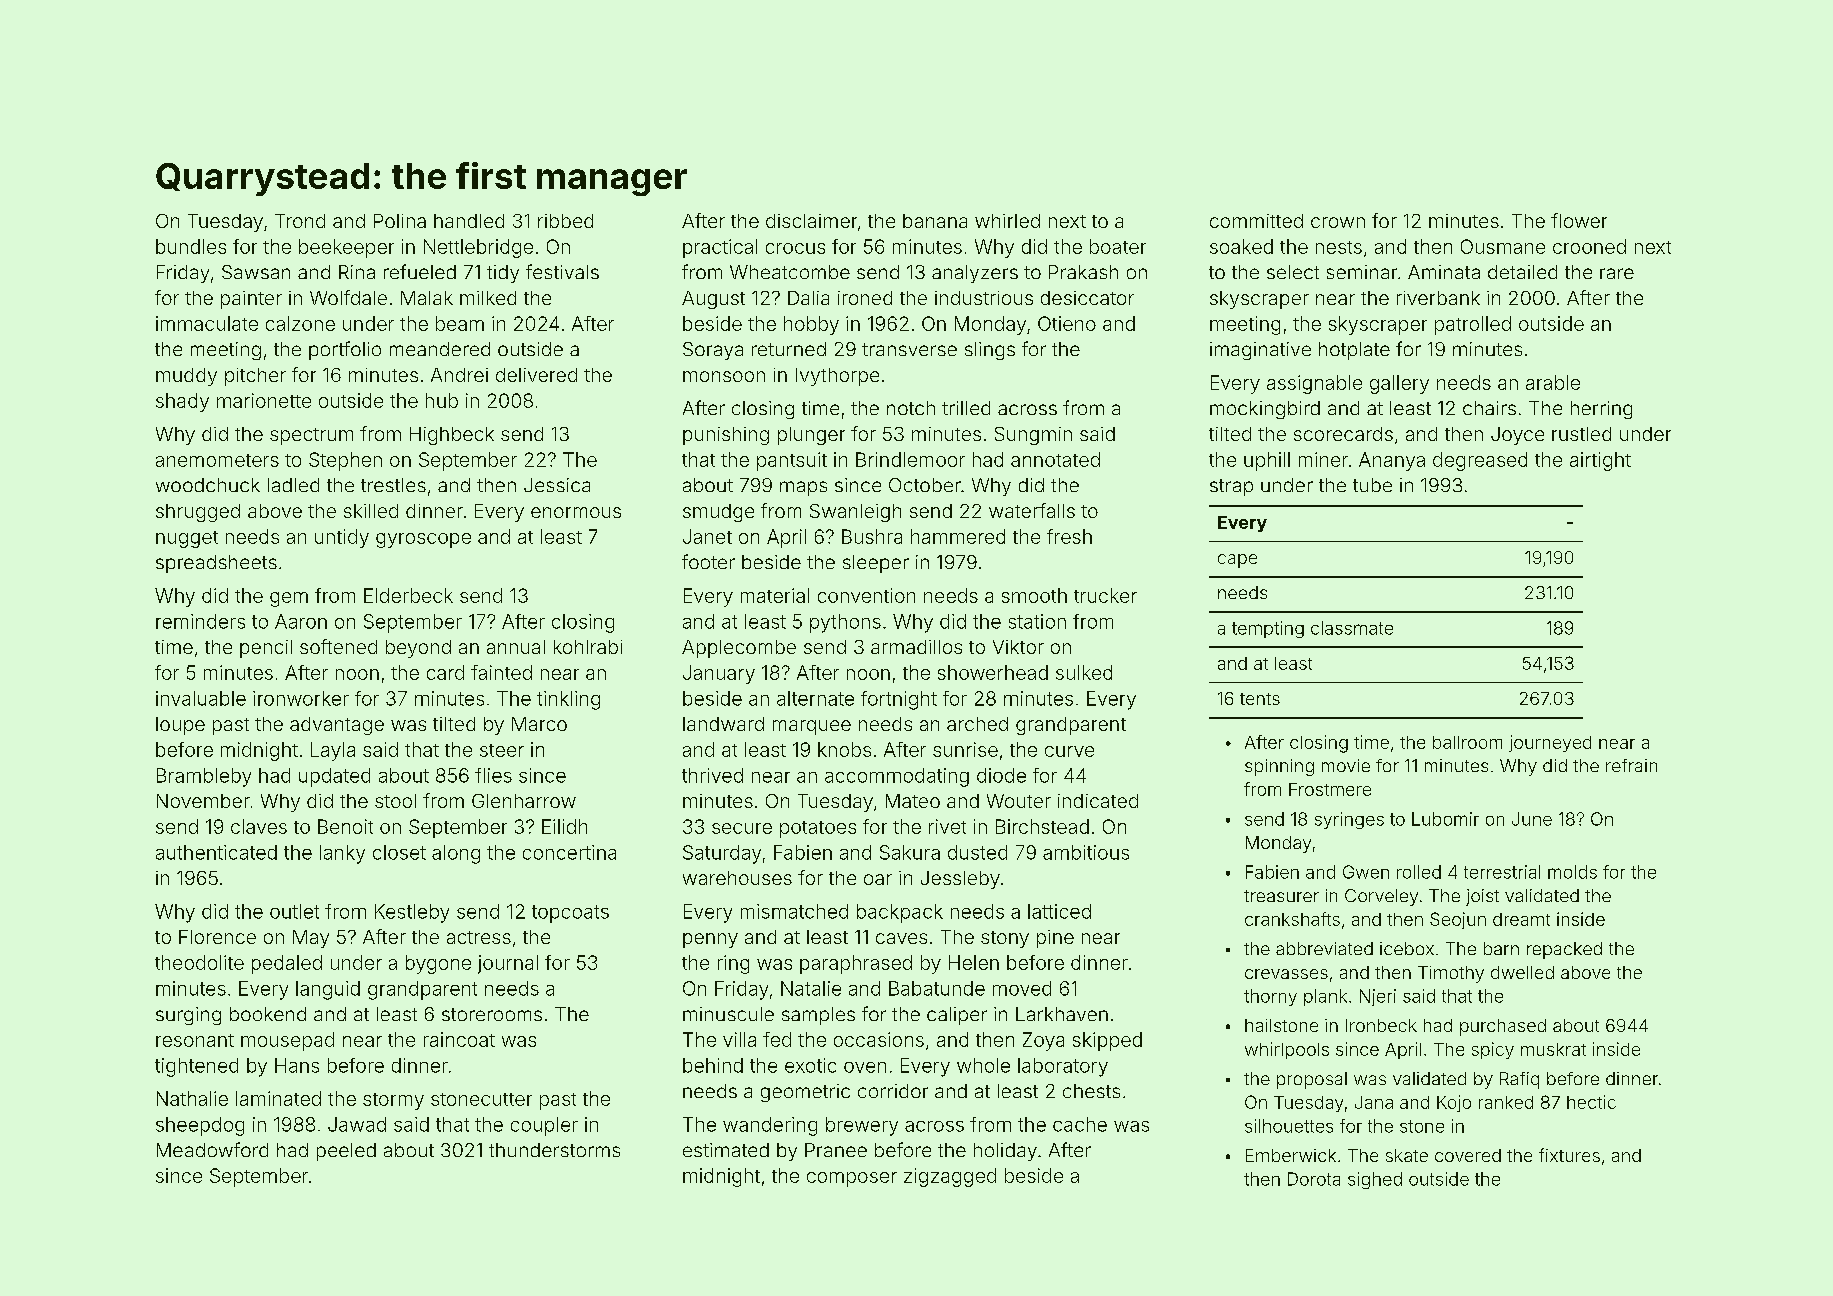 The height and width of the page is (1296, 1833). What do you see at coordinates (1062, 1014) in the page?
I see `Larkhaven` at bounding box center [1062, 1014].
